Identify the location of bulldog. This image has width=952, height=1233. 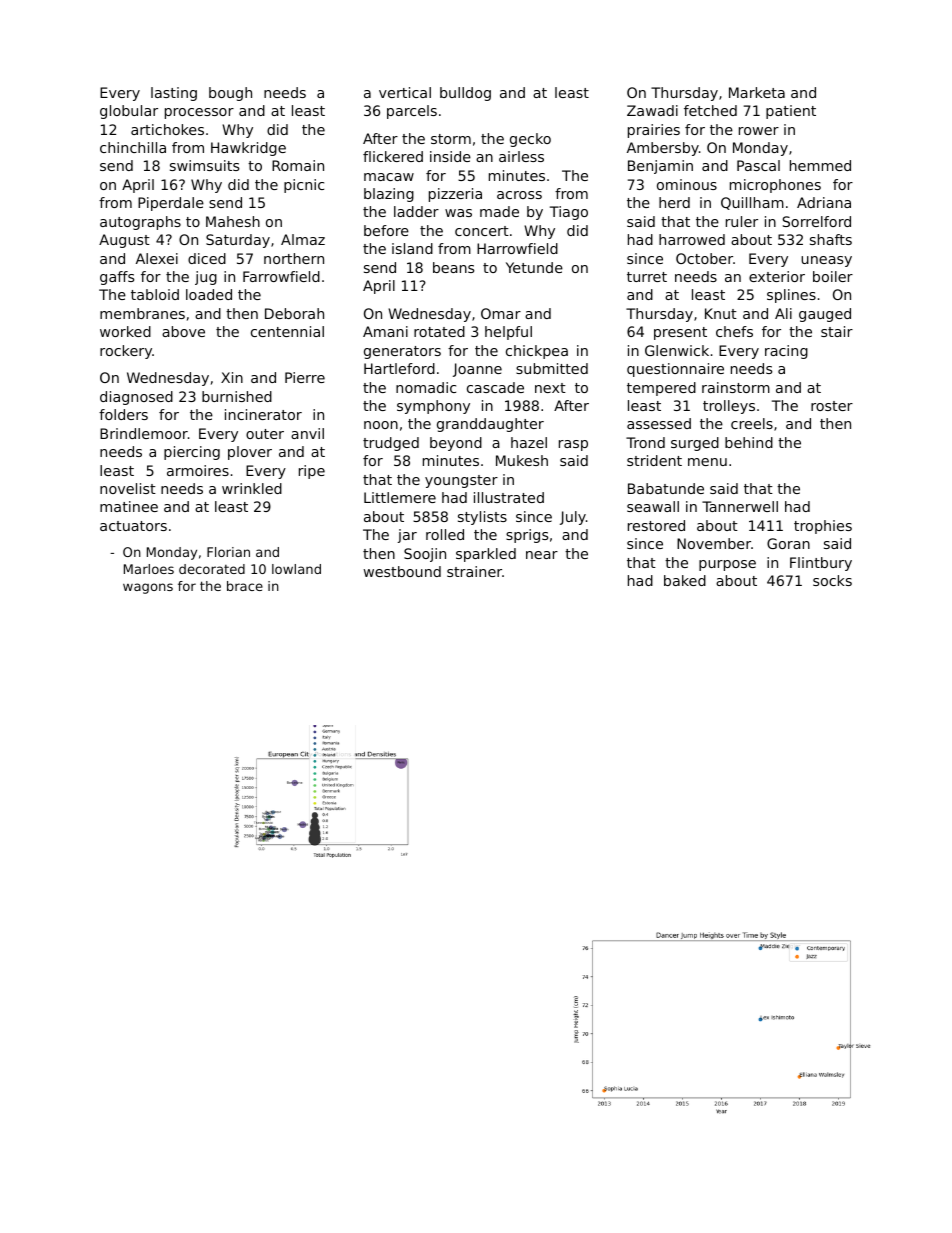
(465, 94).
